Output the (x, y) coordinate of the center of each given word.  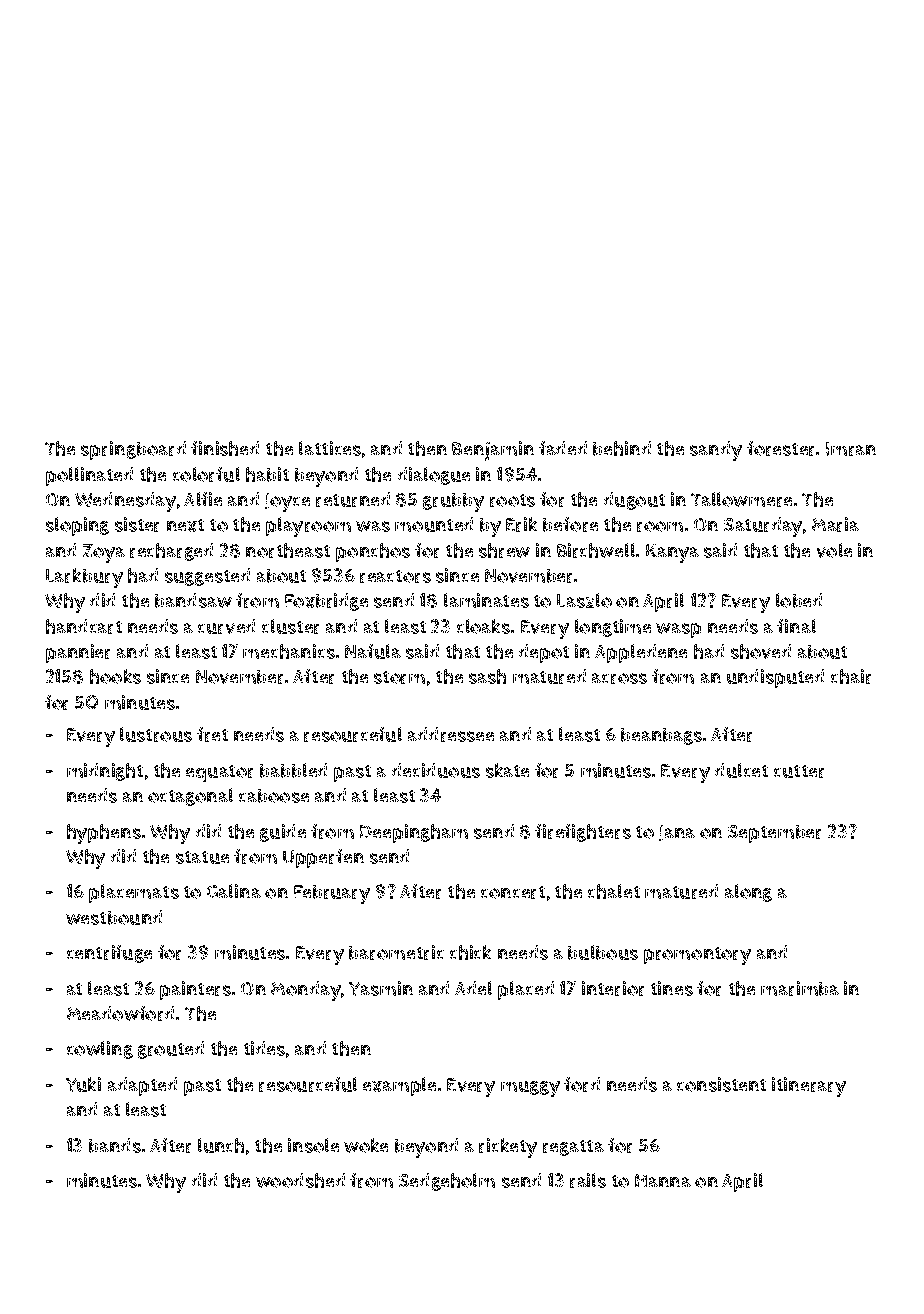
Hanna (663, 1180)
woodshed (300, 1180)
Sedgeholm (447, 1182)
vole (834, 550)
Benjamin (493, 451)
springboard (133, 450)
